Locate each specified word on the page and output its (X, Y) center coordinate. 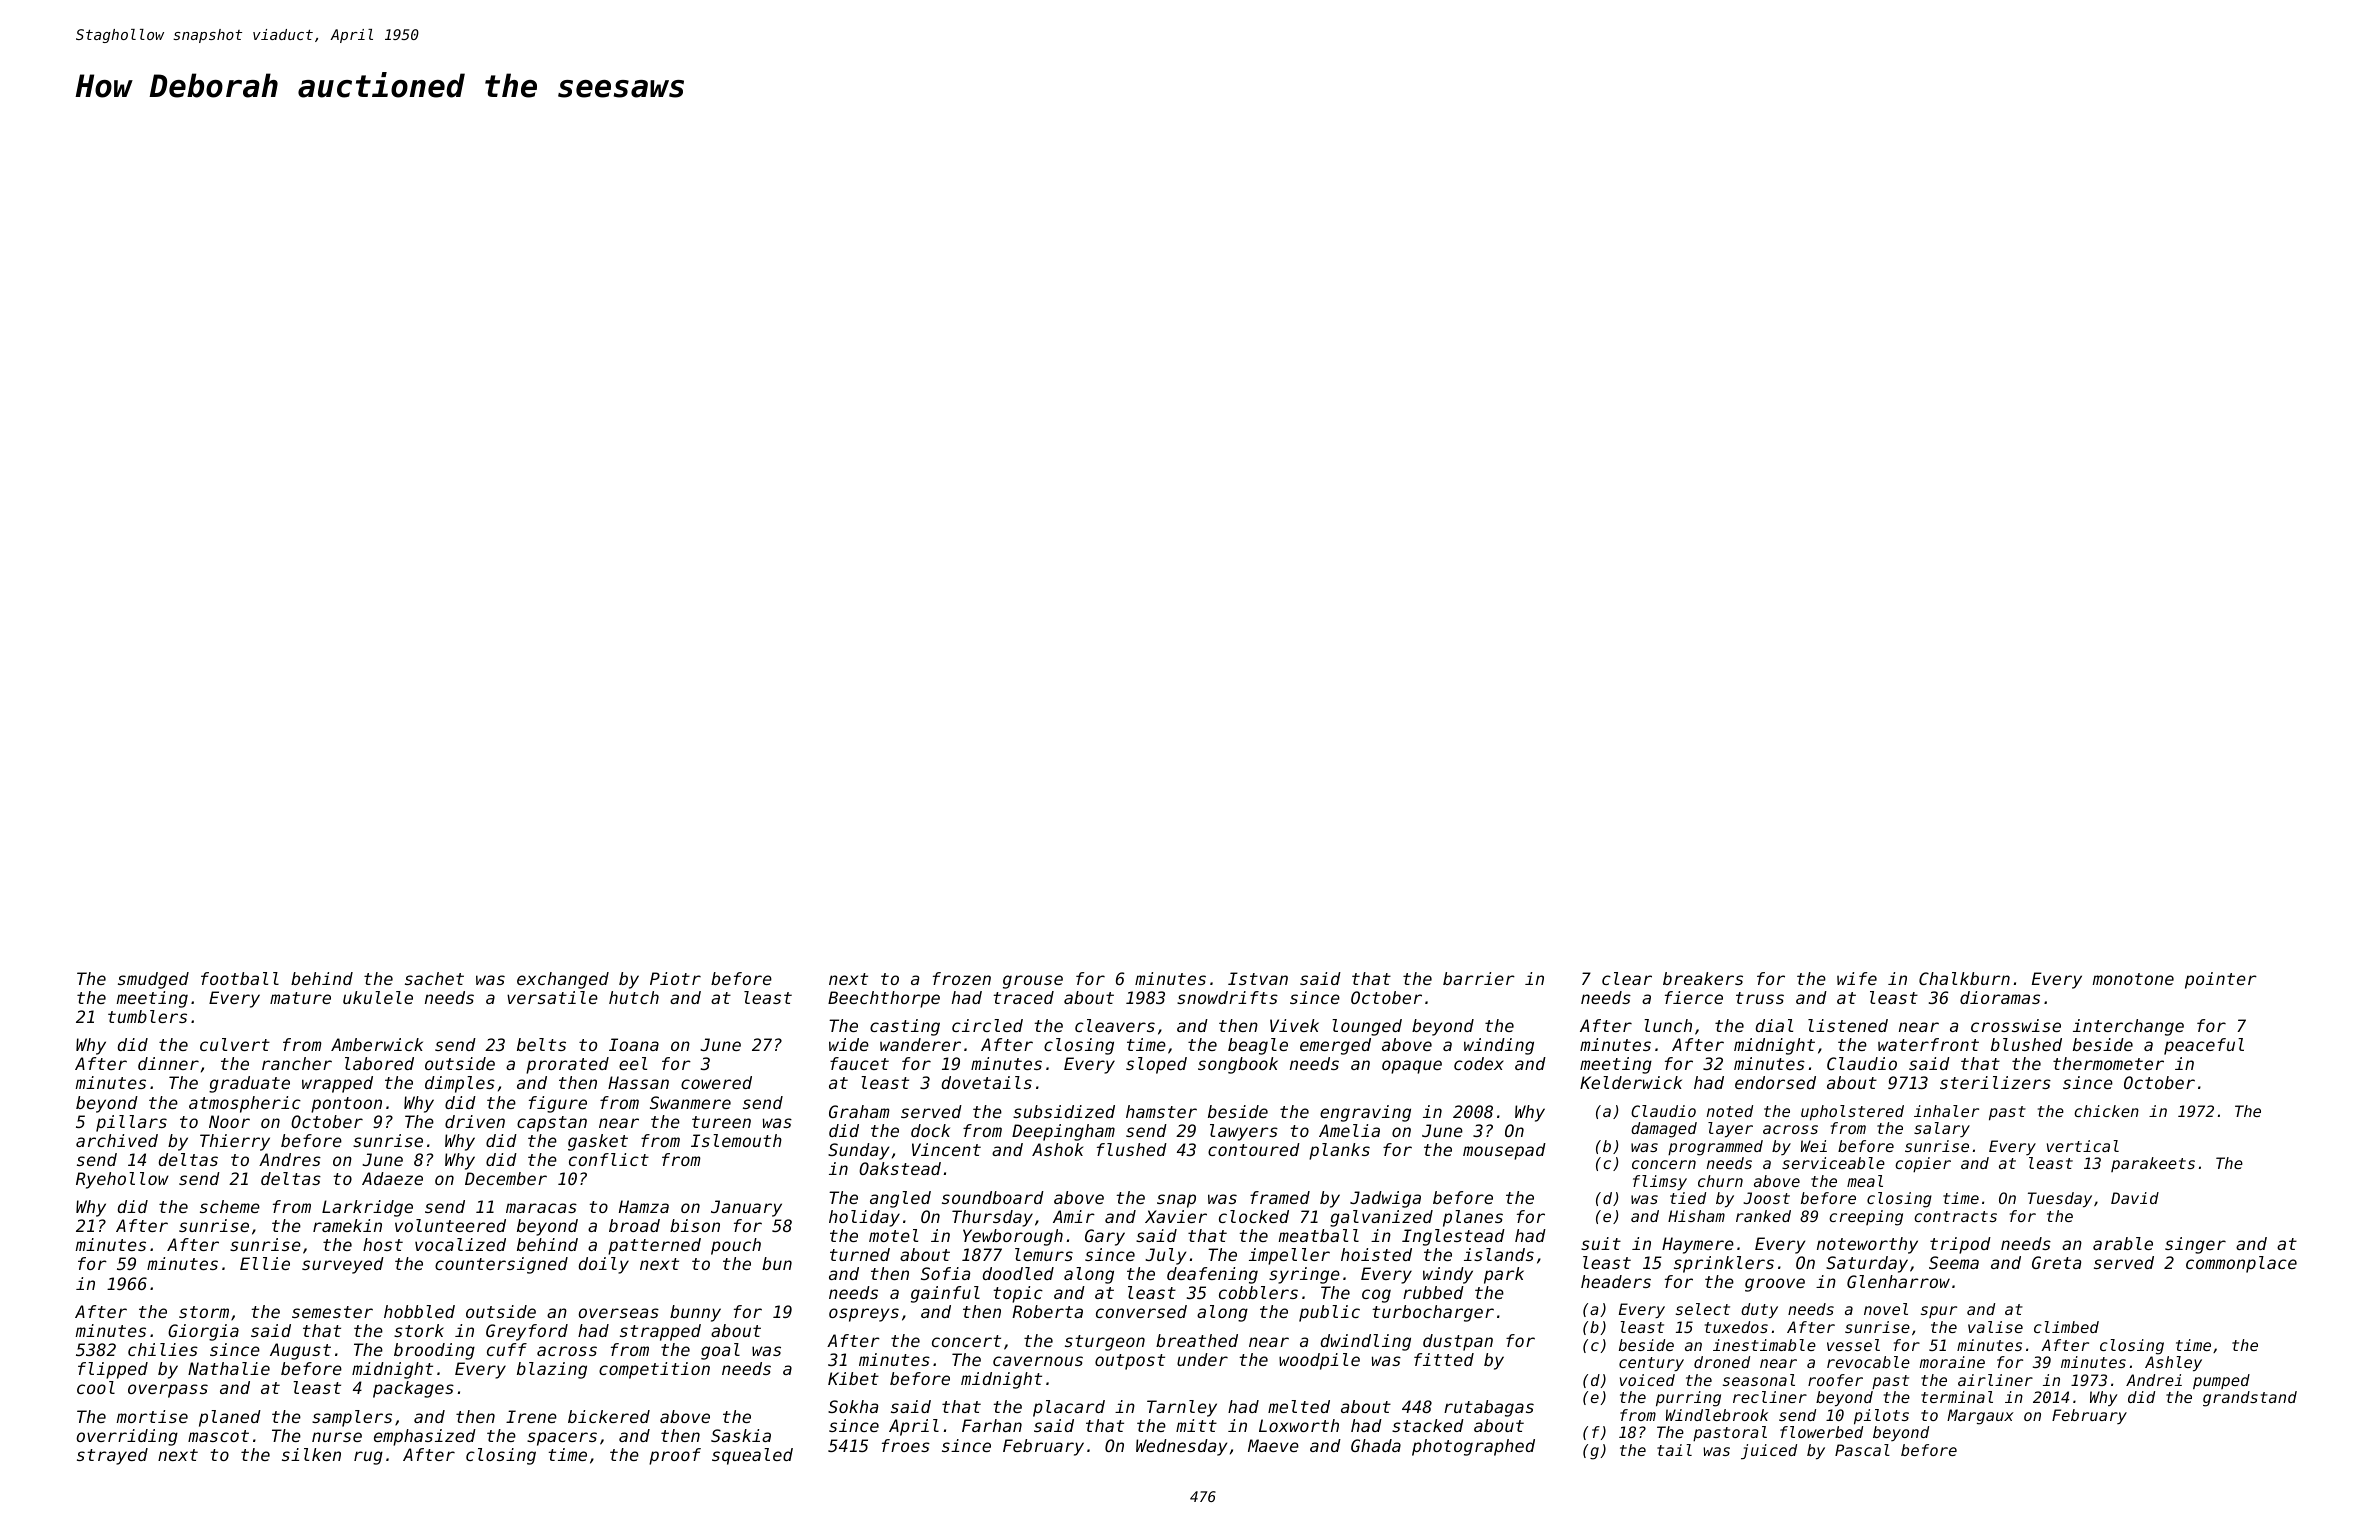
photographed (1473, 1447)
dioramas (2000, 997)
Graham (859, 1111)
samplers (352, 1418)
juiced (1769, 1452)
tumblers (147, 1016)
